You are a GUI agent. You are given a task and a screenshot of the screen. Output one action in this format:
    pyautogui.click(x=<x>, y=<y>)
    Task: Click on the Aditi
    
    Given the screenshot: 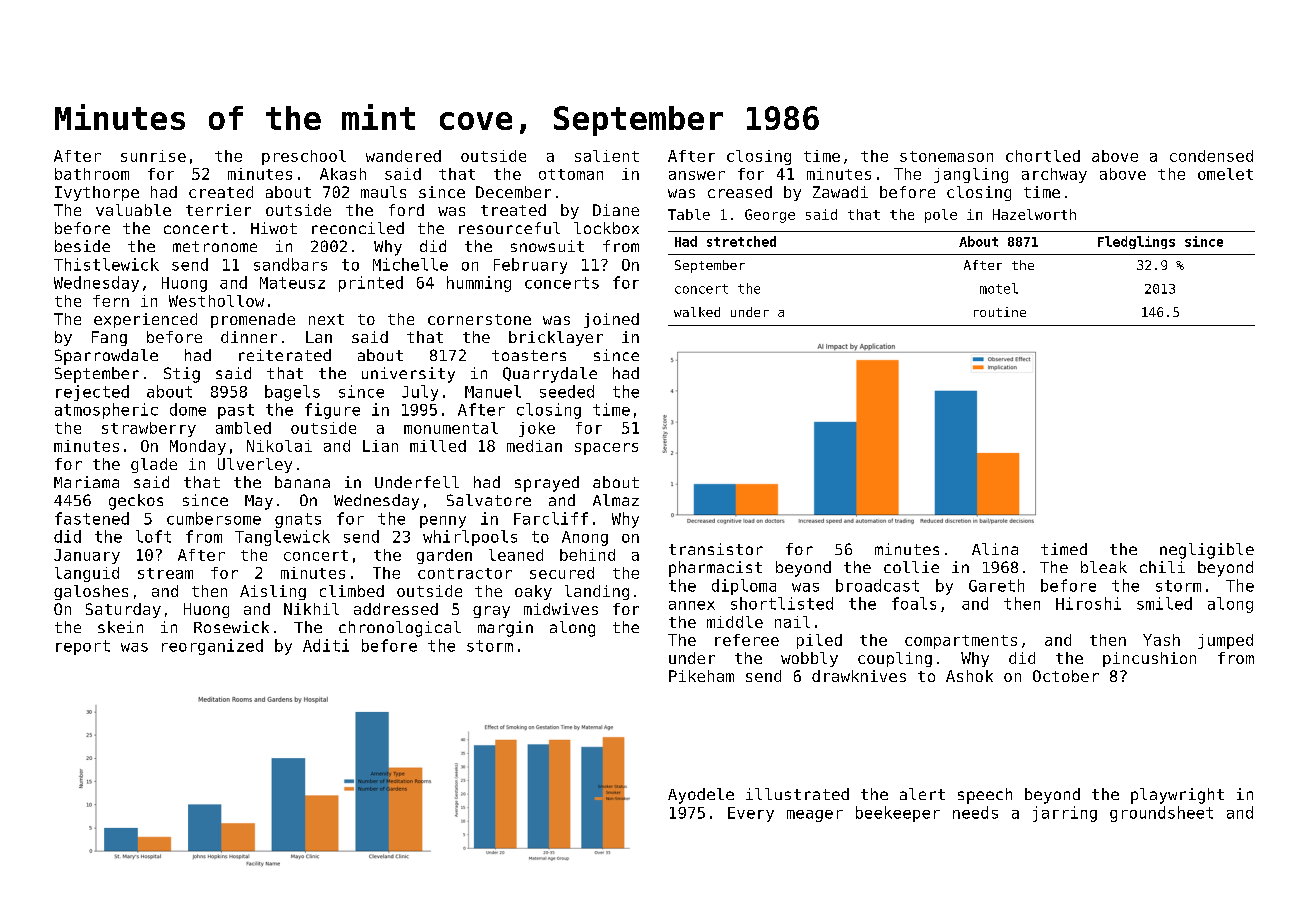 What is the action you would take?
    pyautogui.click(x=326, y=645)
